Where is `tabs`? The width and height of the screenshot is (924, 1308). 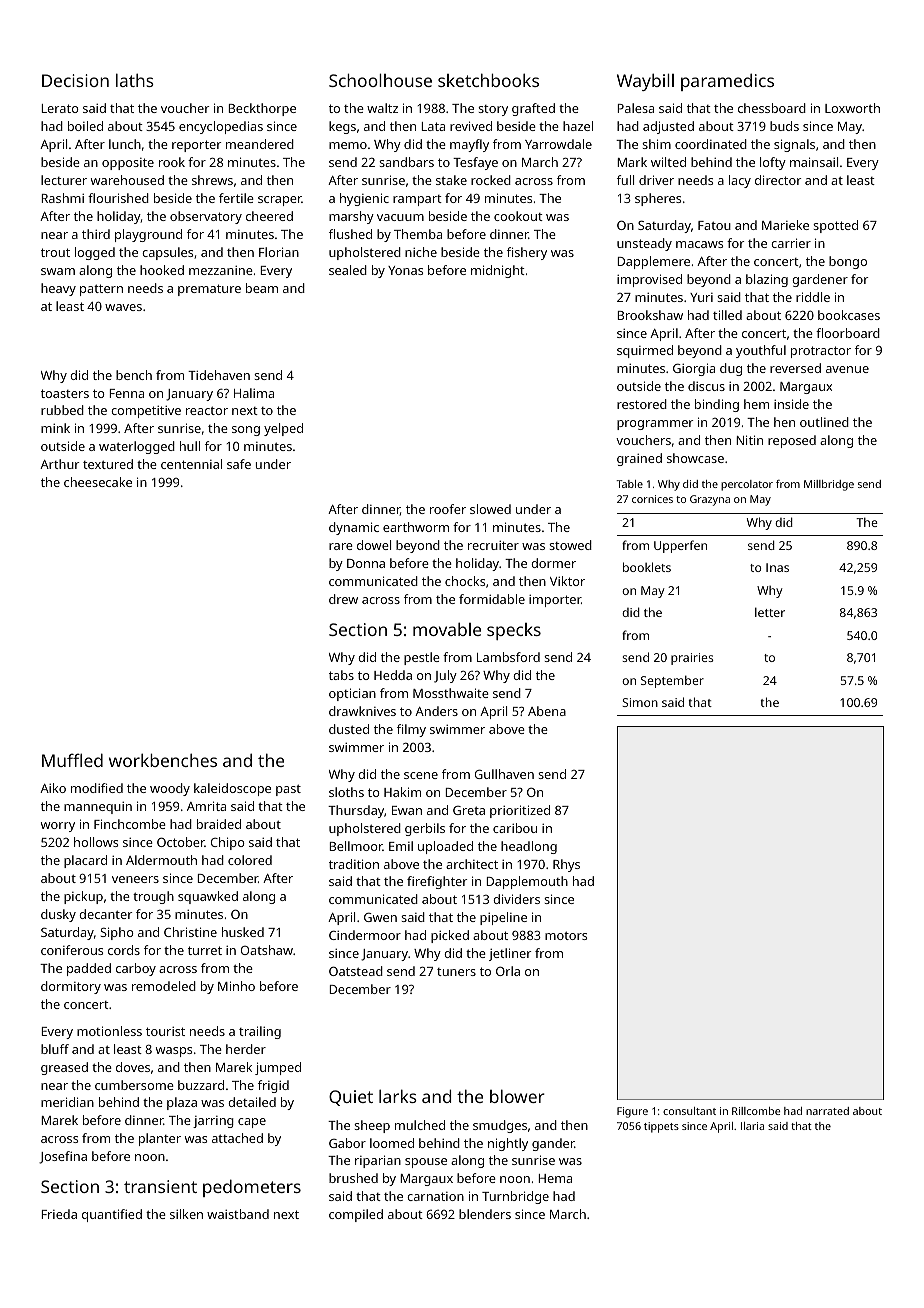
tabs is located at coordinates (341, 675).
